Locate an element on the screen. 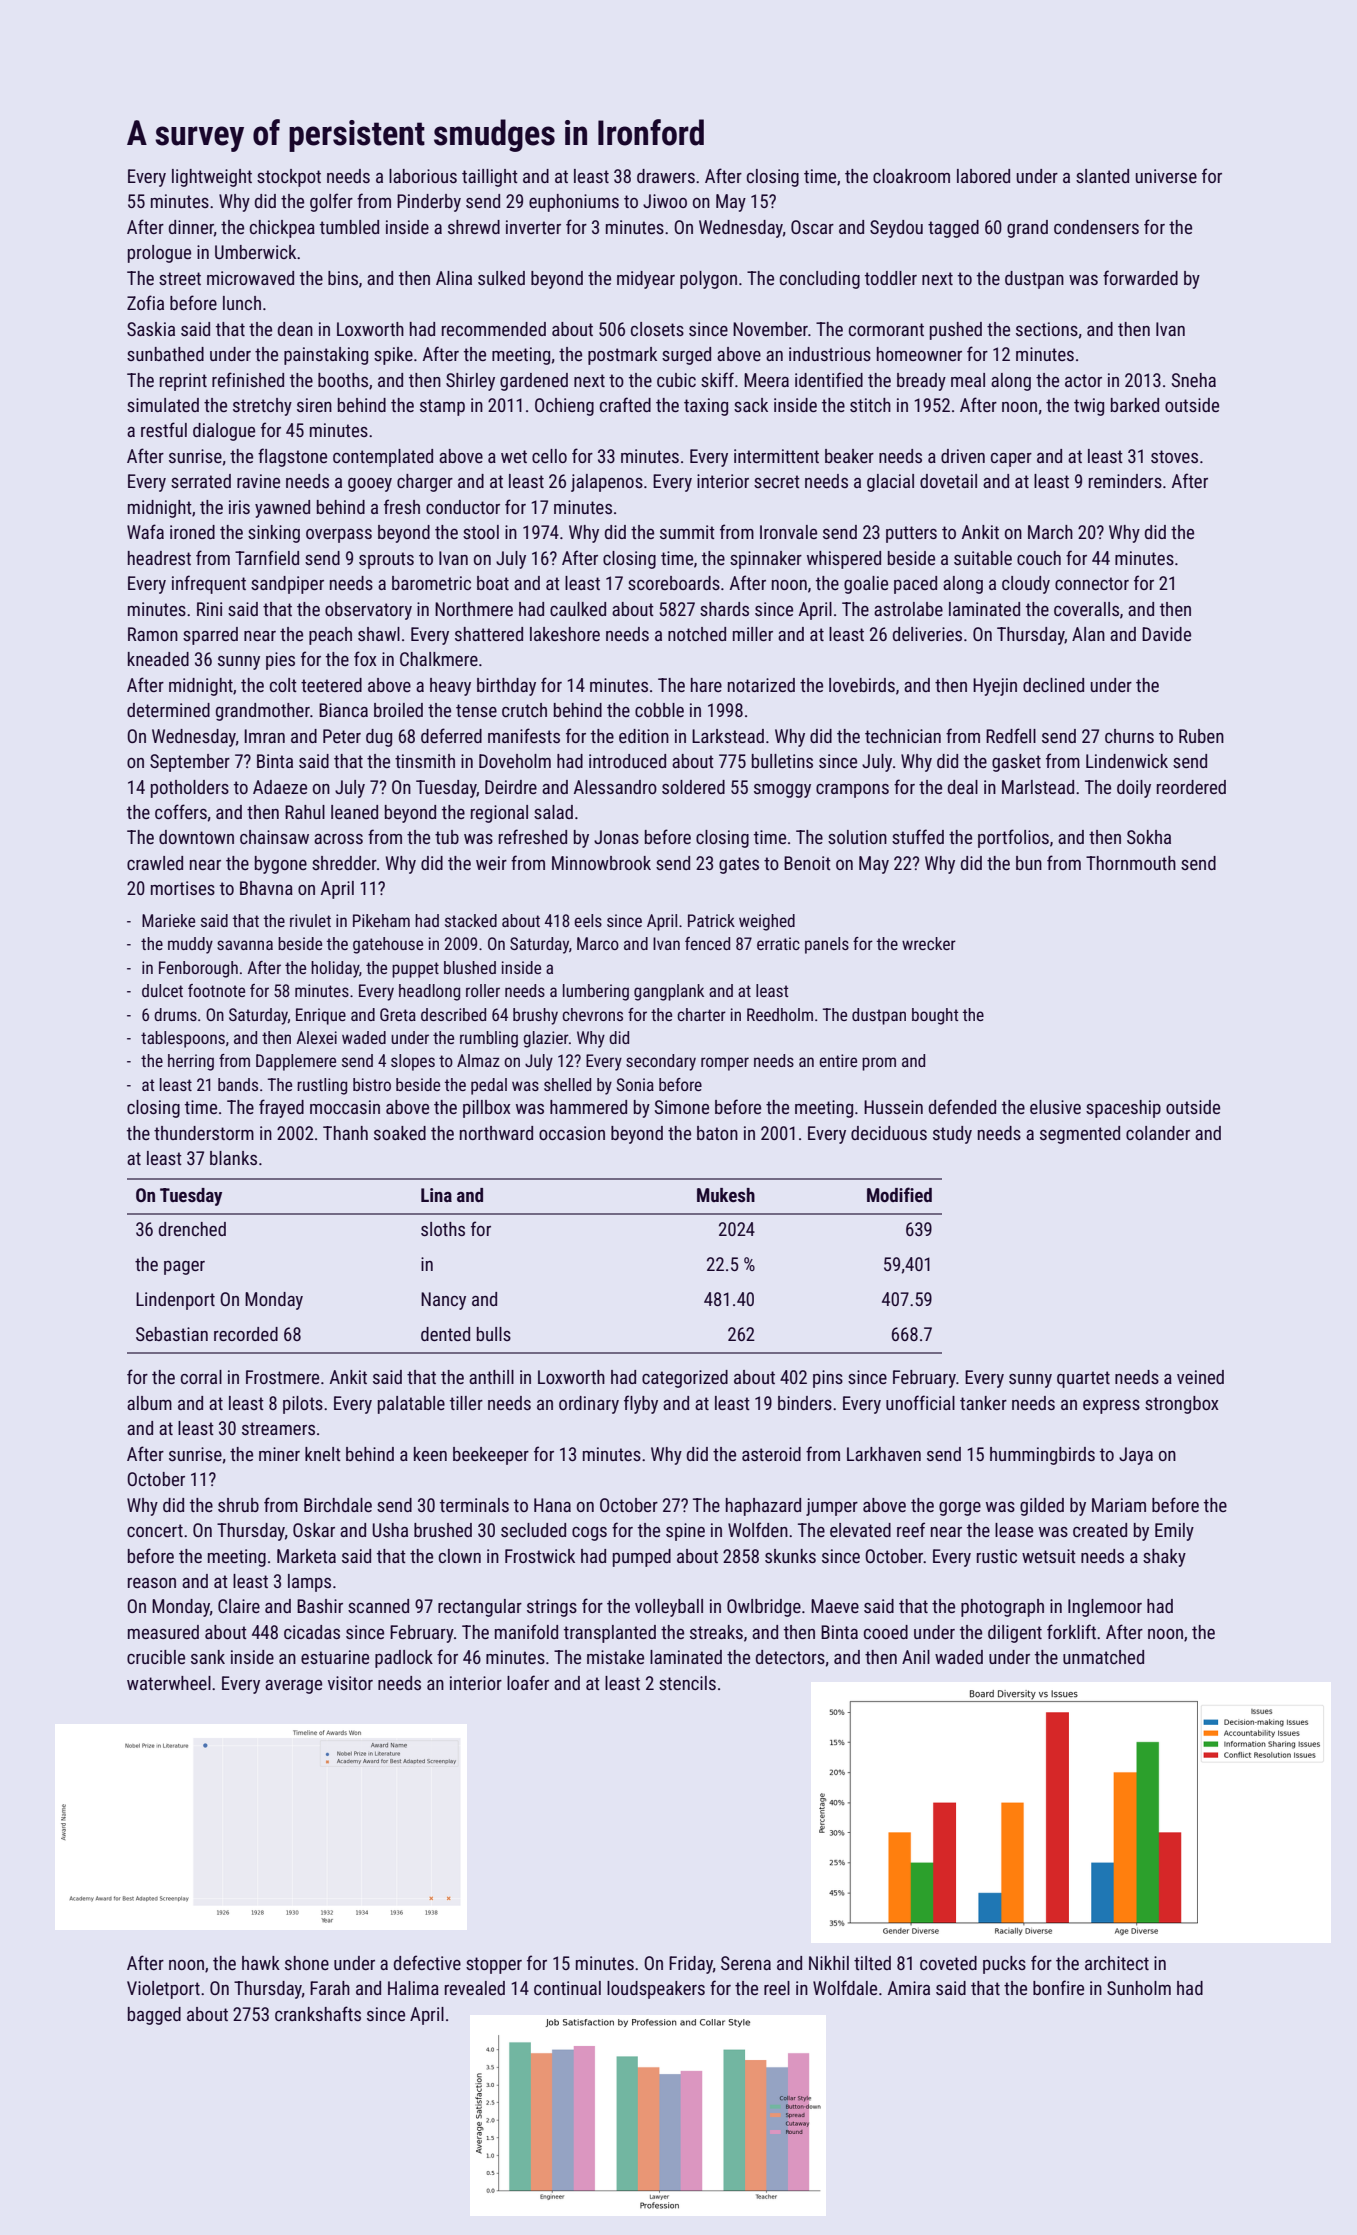 The height and width of the screenshot is (2235, 1357). refinished is located at coordinates (248, 379).
